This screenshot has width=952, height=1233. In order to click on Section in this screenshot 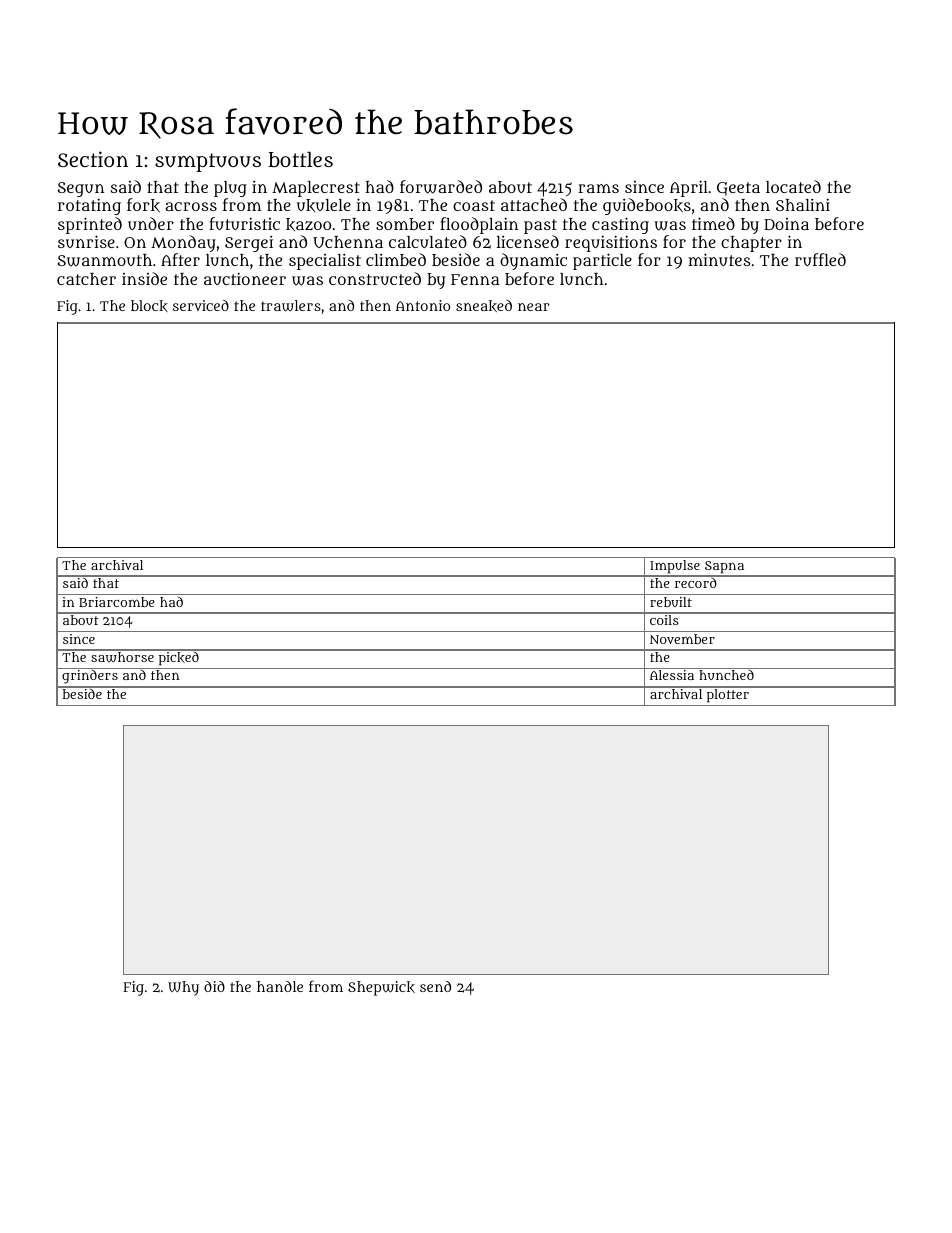, I will do `click(93, 159)`.
